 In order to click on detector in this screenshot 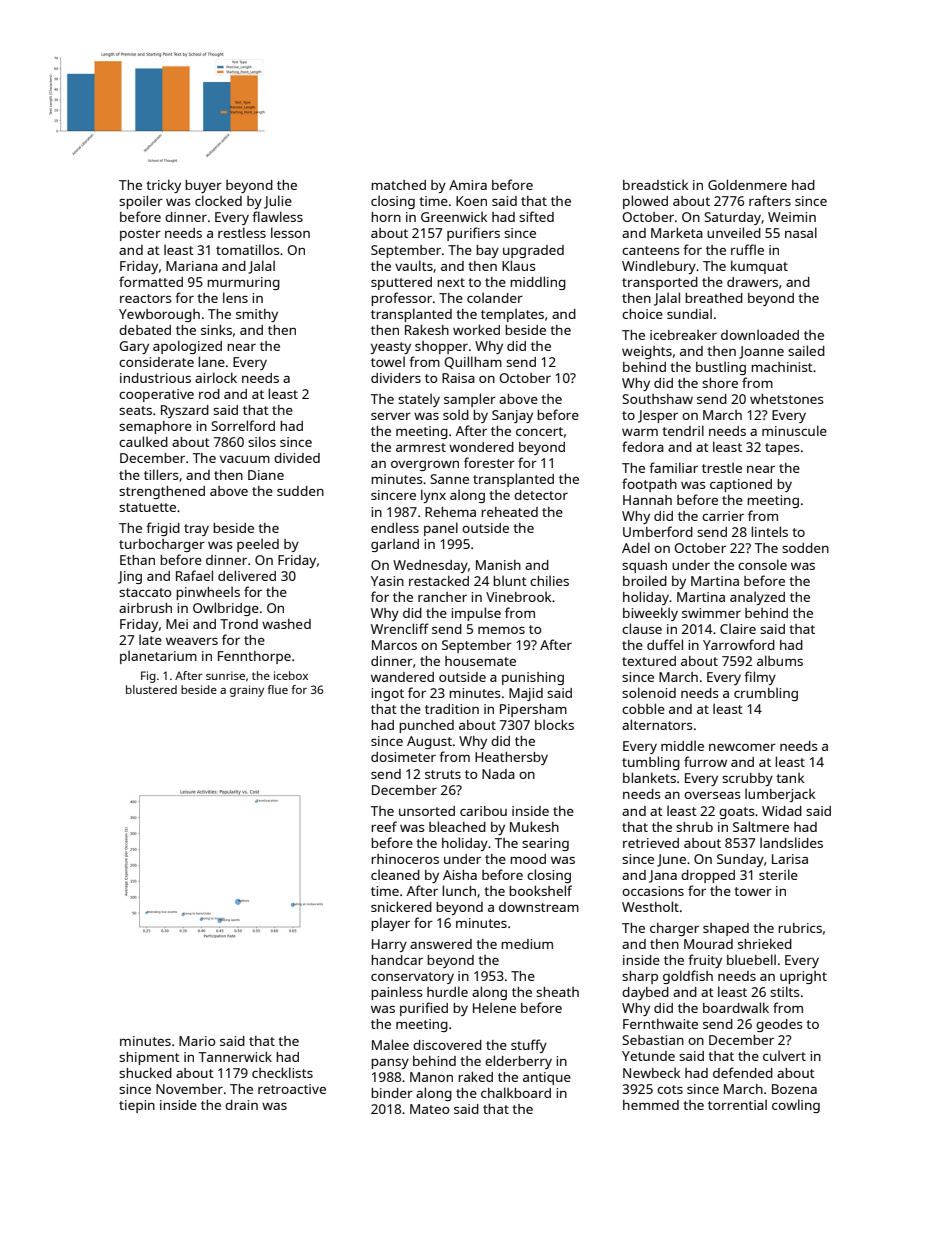, I will do `click(541, 495)`.
